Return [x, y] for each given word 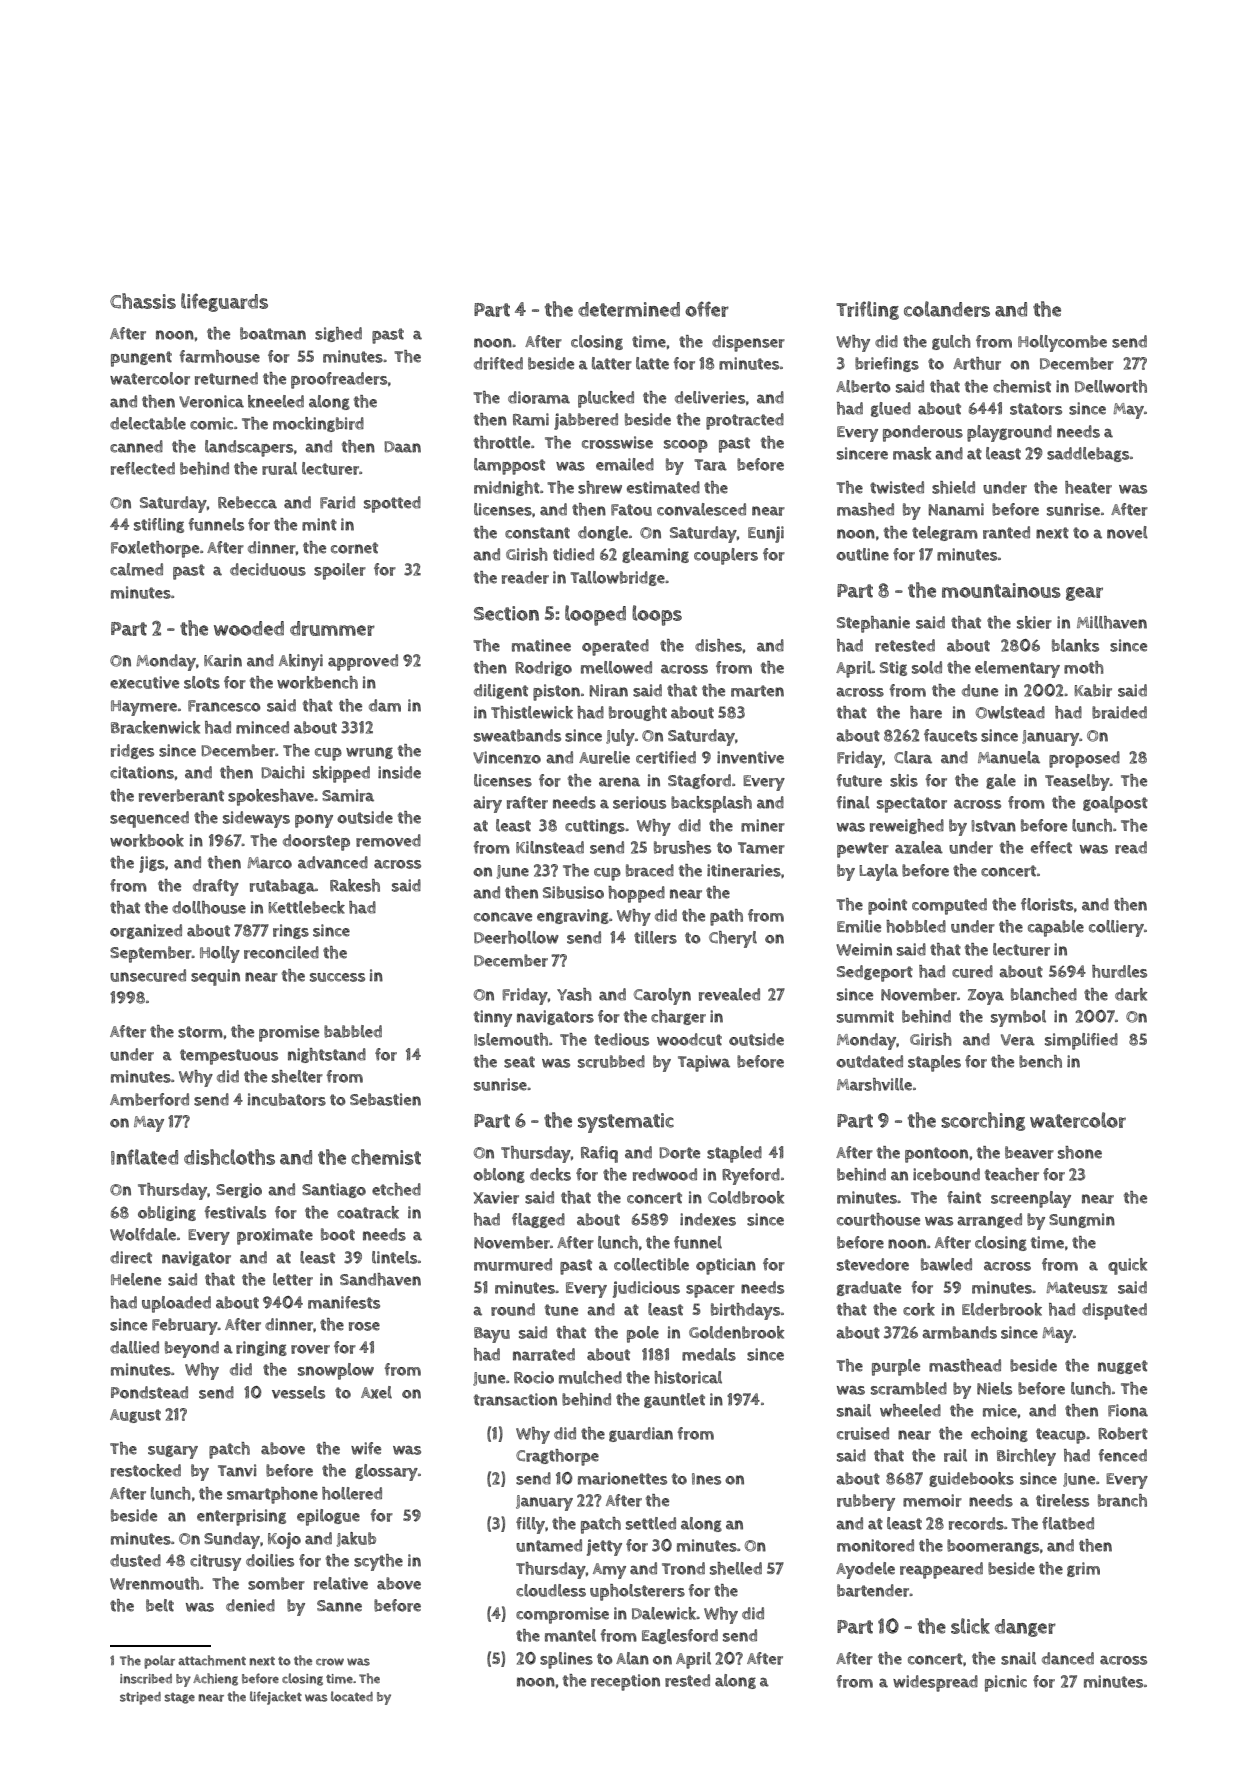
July [620, 737]
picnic [1006, 1683]
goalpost [1115, 804]
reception [625, 1682]
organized [146, 931]
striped [140, 1698]
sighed [338, 334]
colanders [947, 309]
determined [629, 309]
